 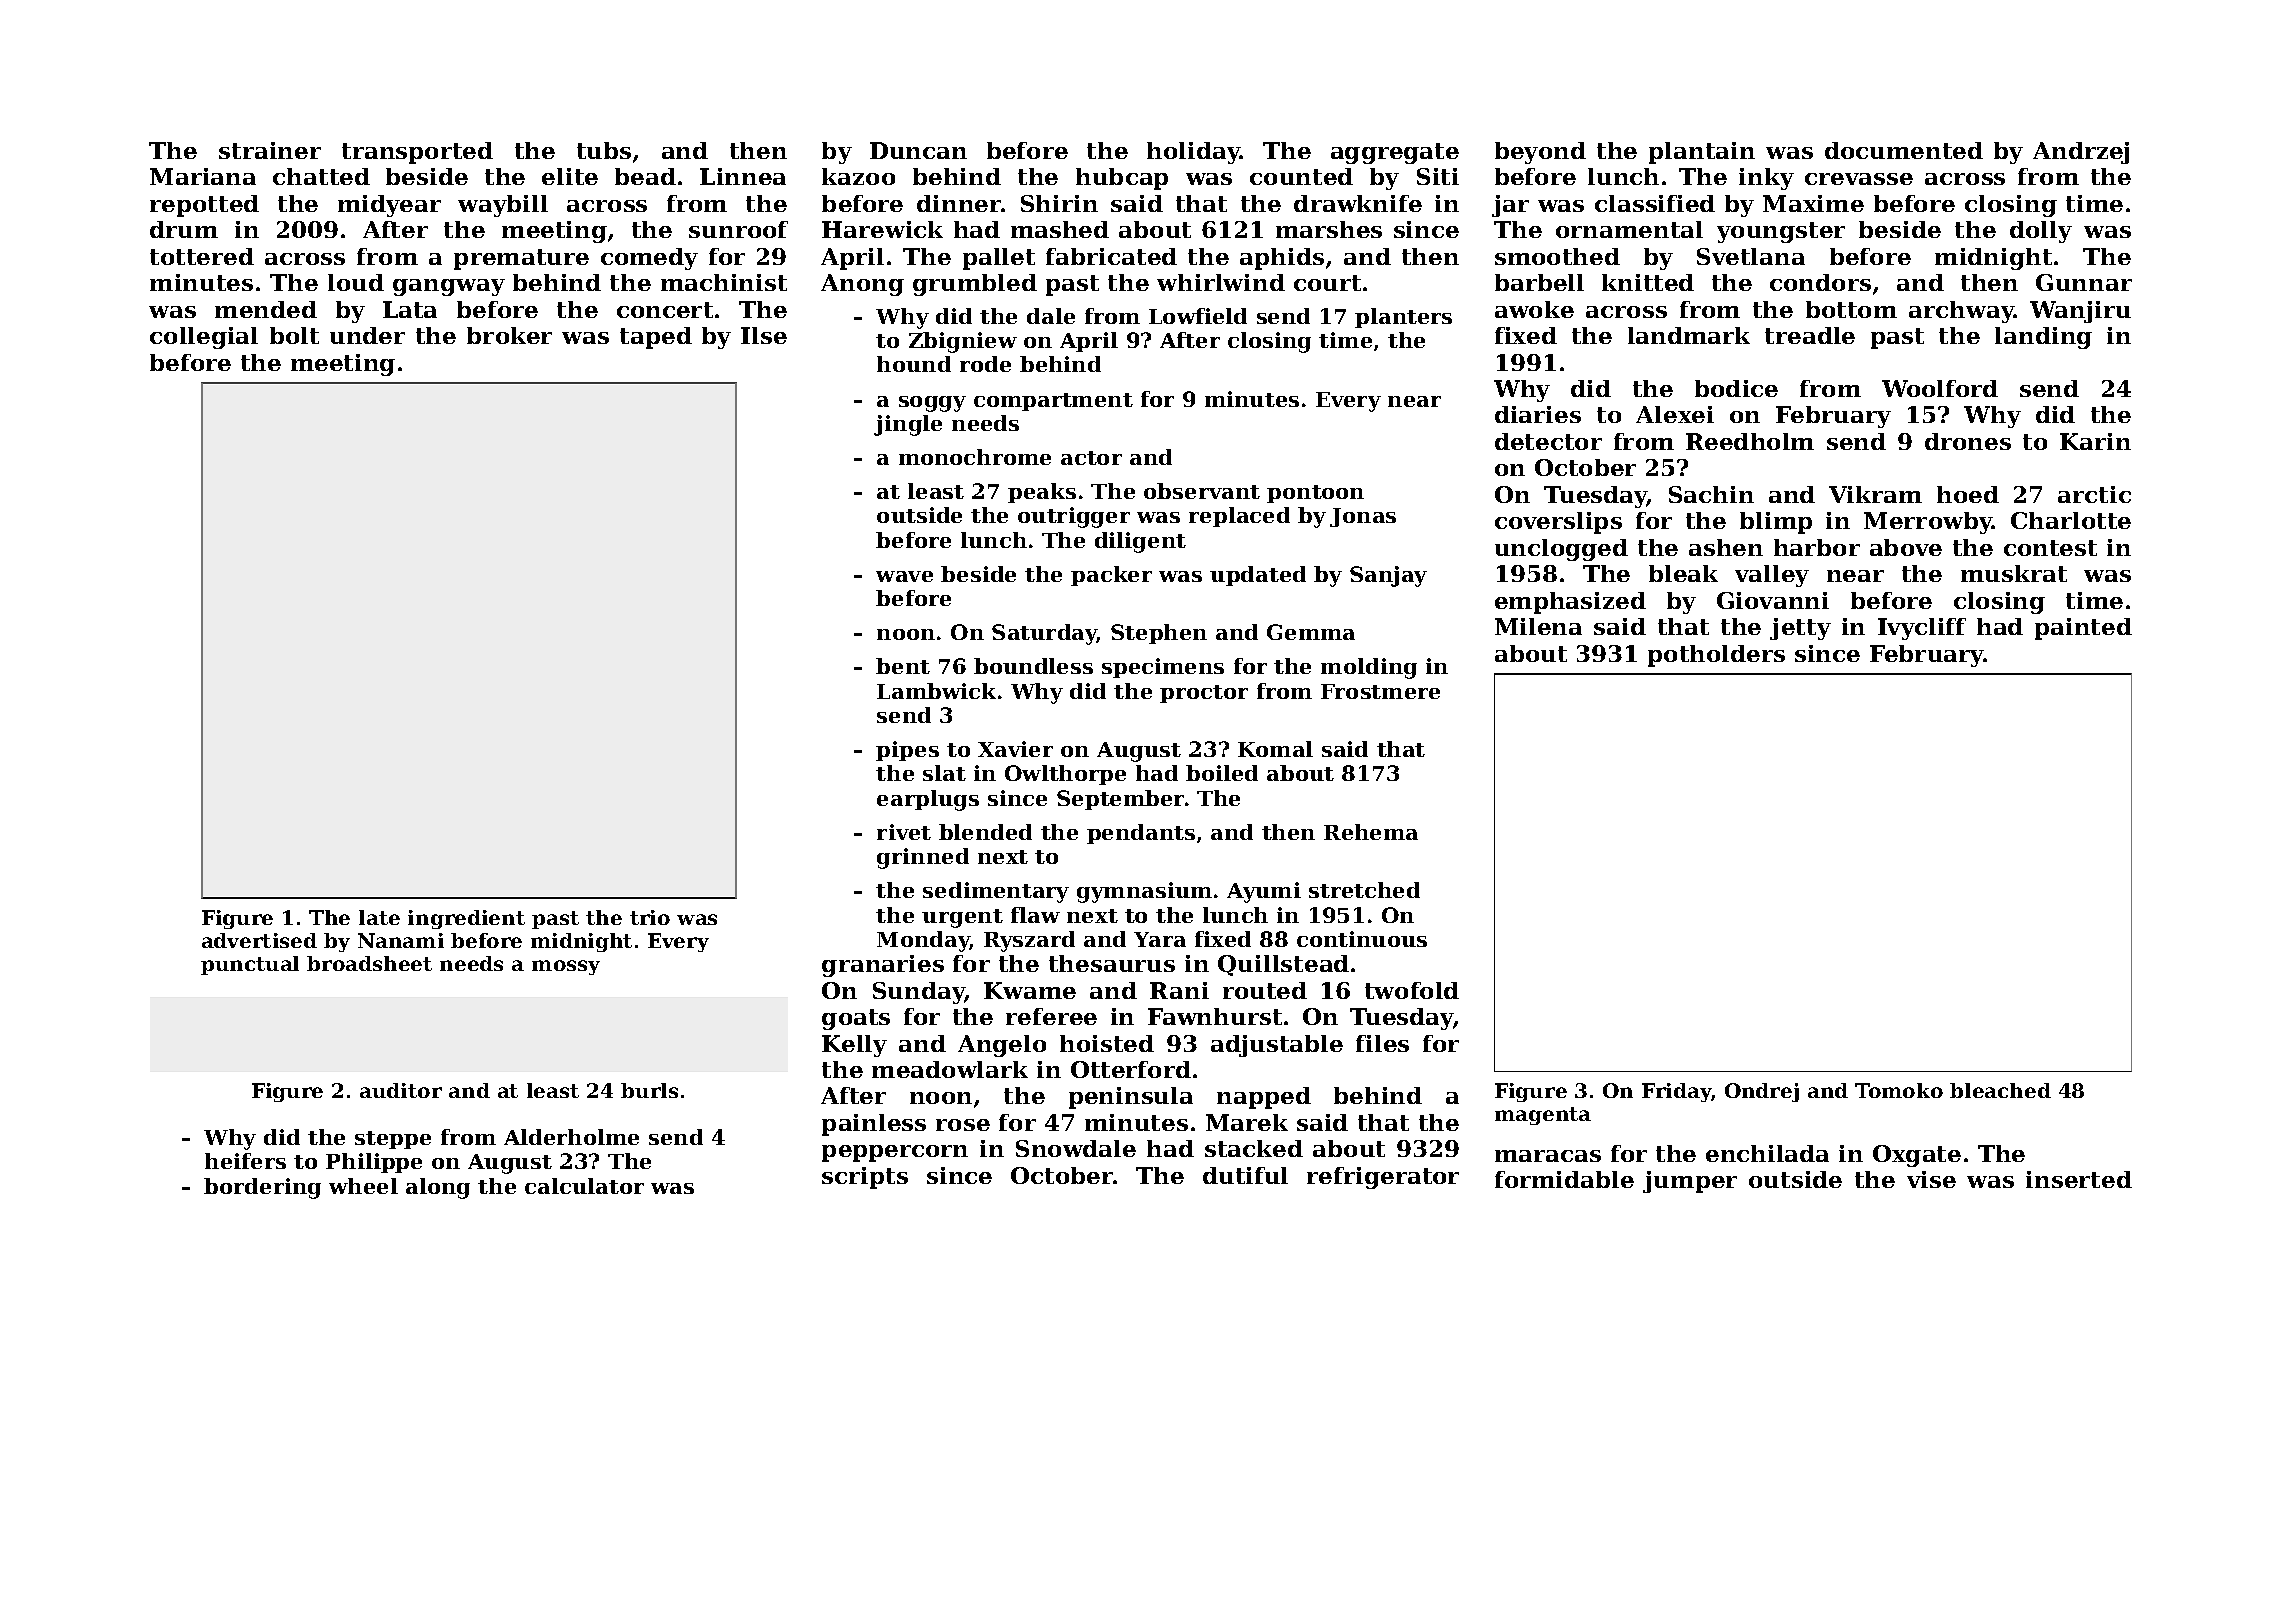 I want to click on jingle, so click(x=908, y=425).
